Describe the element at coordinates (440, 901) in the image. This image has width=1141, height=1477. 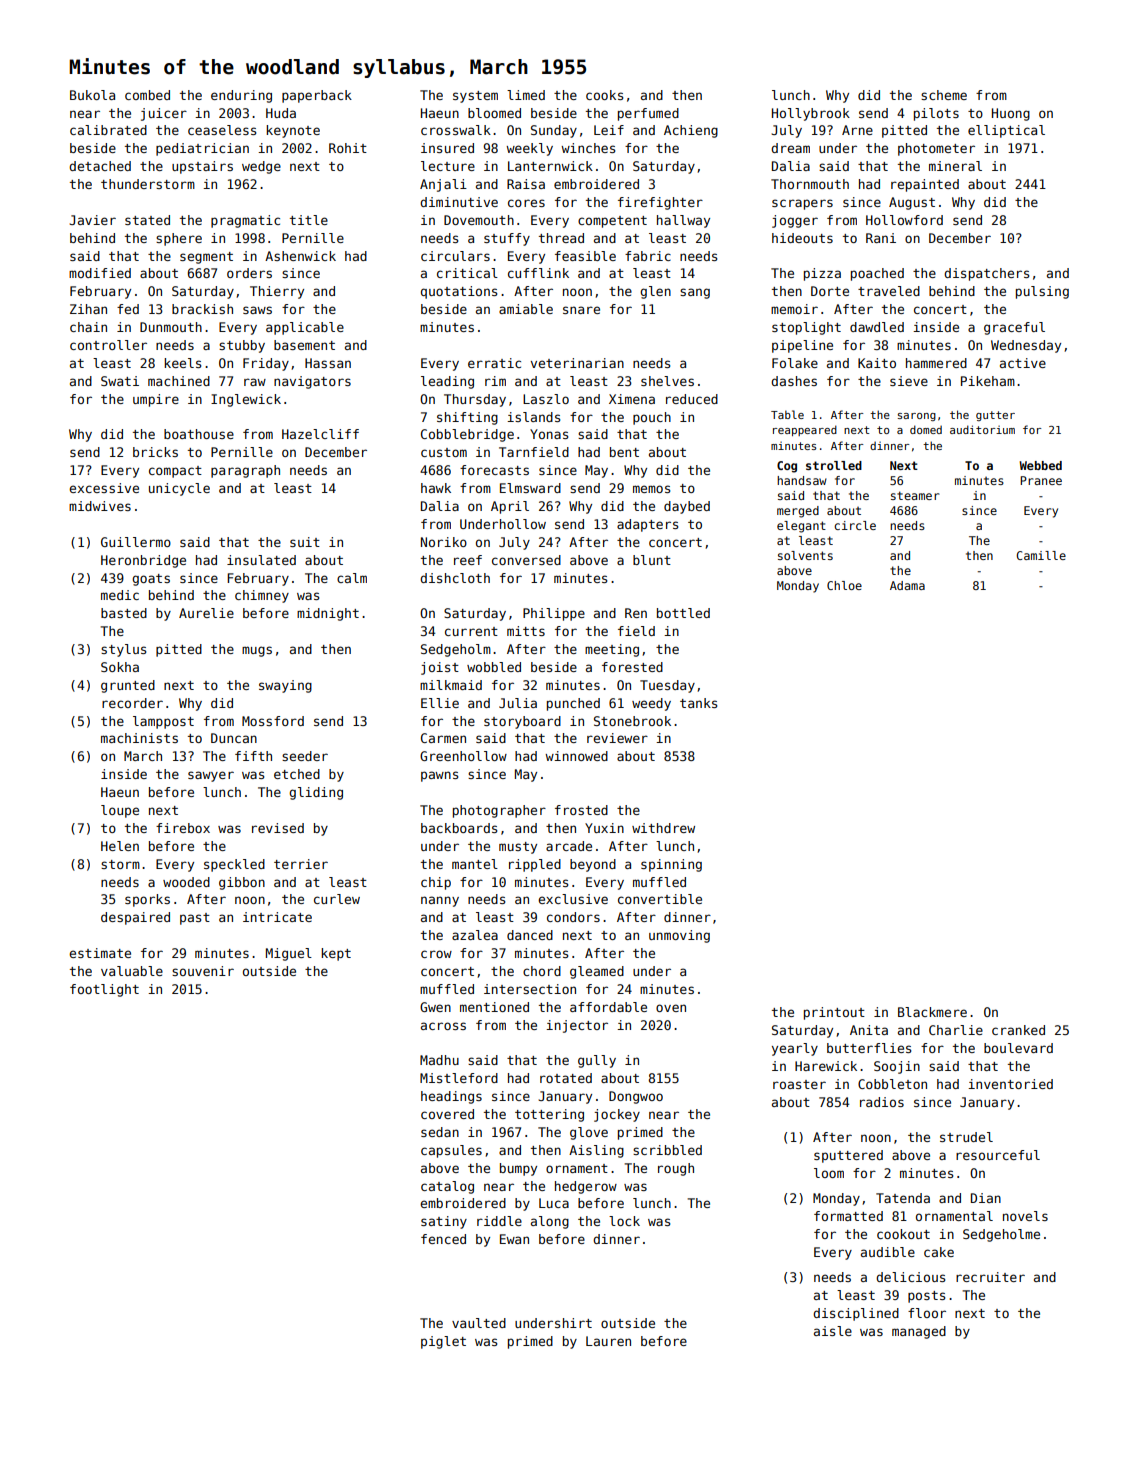
I see `nanny` at that location.
